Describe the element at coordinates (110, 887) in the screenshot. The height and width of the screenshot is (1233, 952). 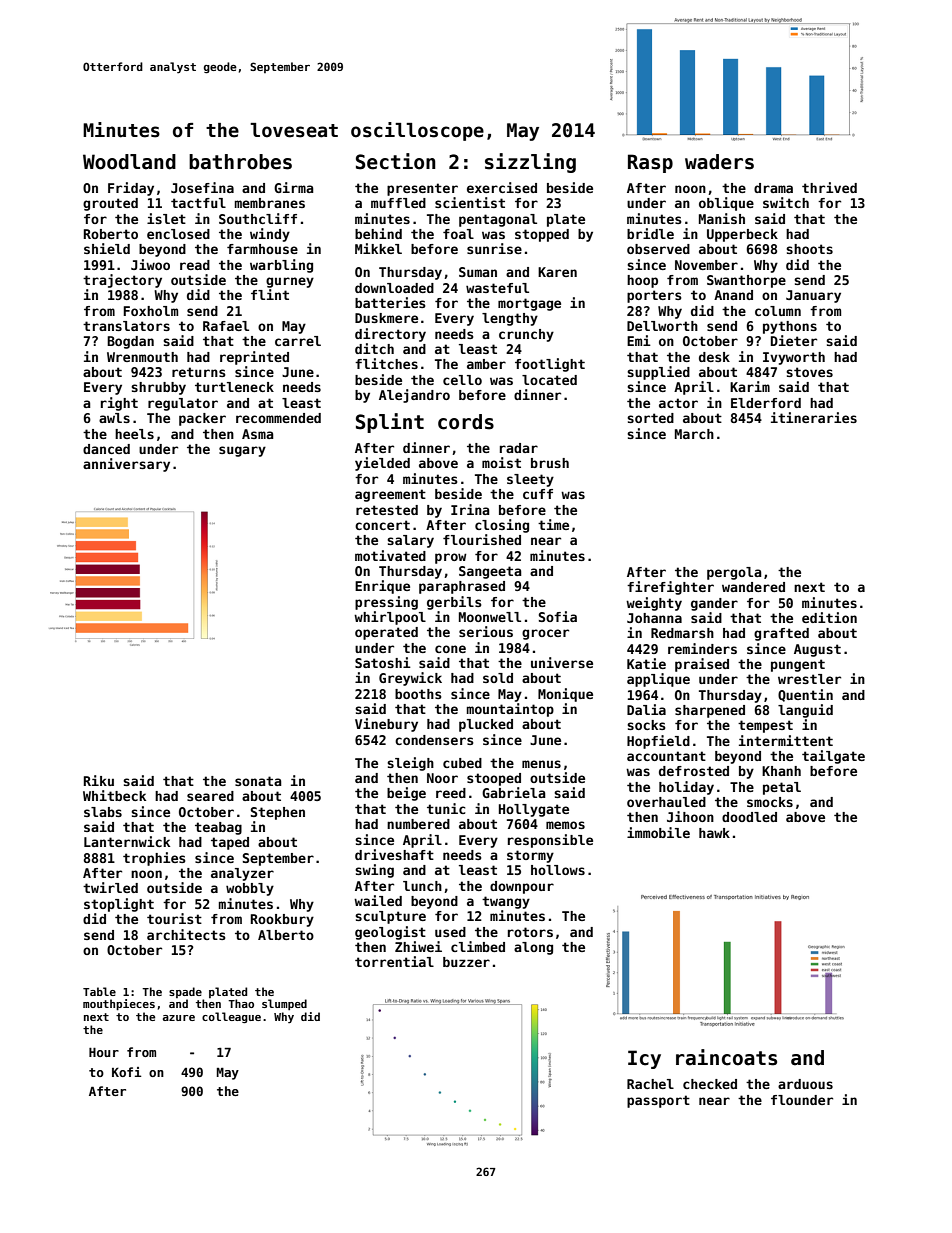
I see `twirled` at that location.
